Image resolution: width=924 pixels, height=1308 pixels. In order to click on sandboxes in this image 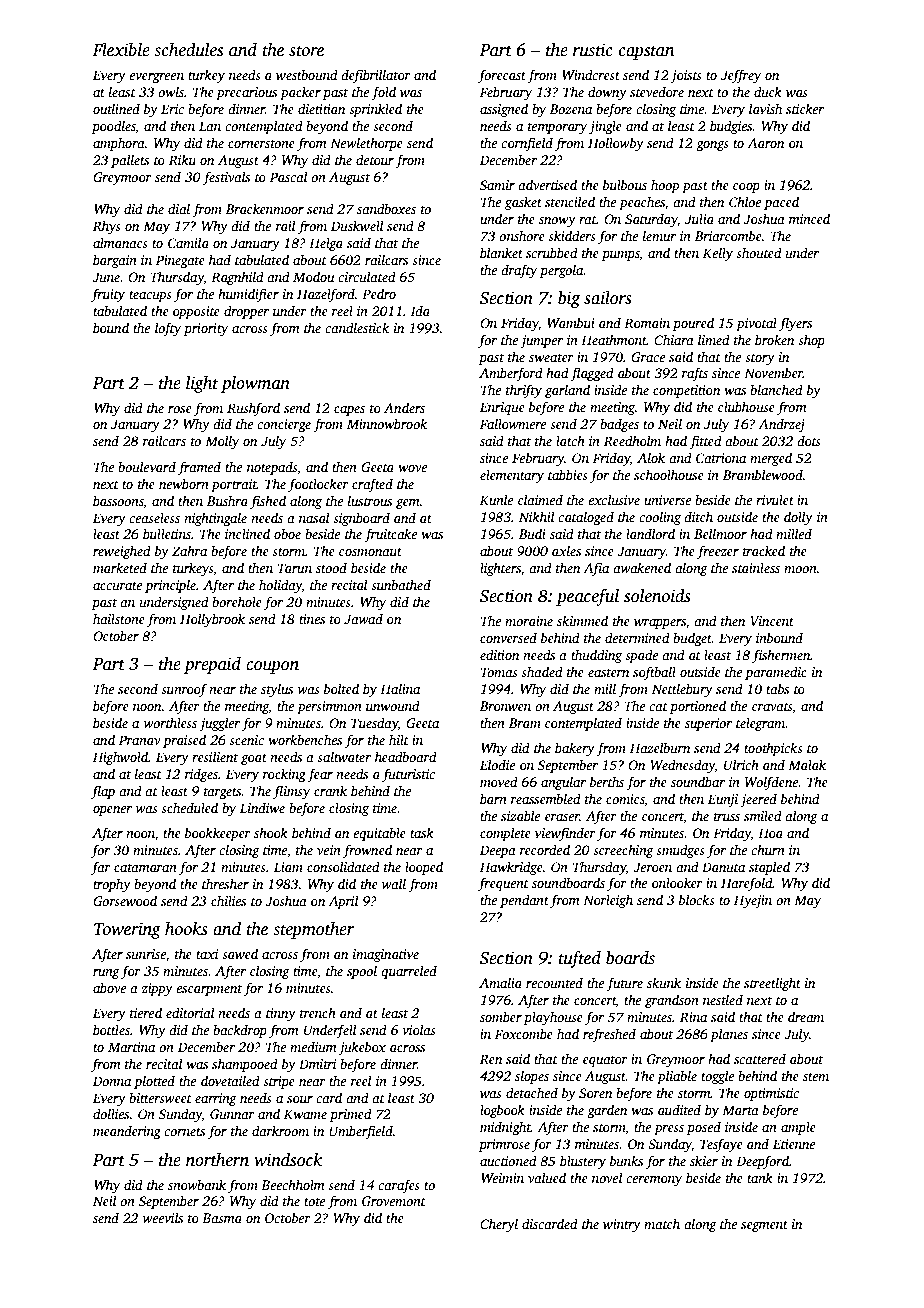, I will do `click(386, 208)`.
